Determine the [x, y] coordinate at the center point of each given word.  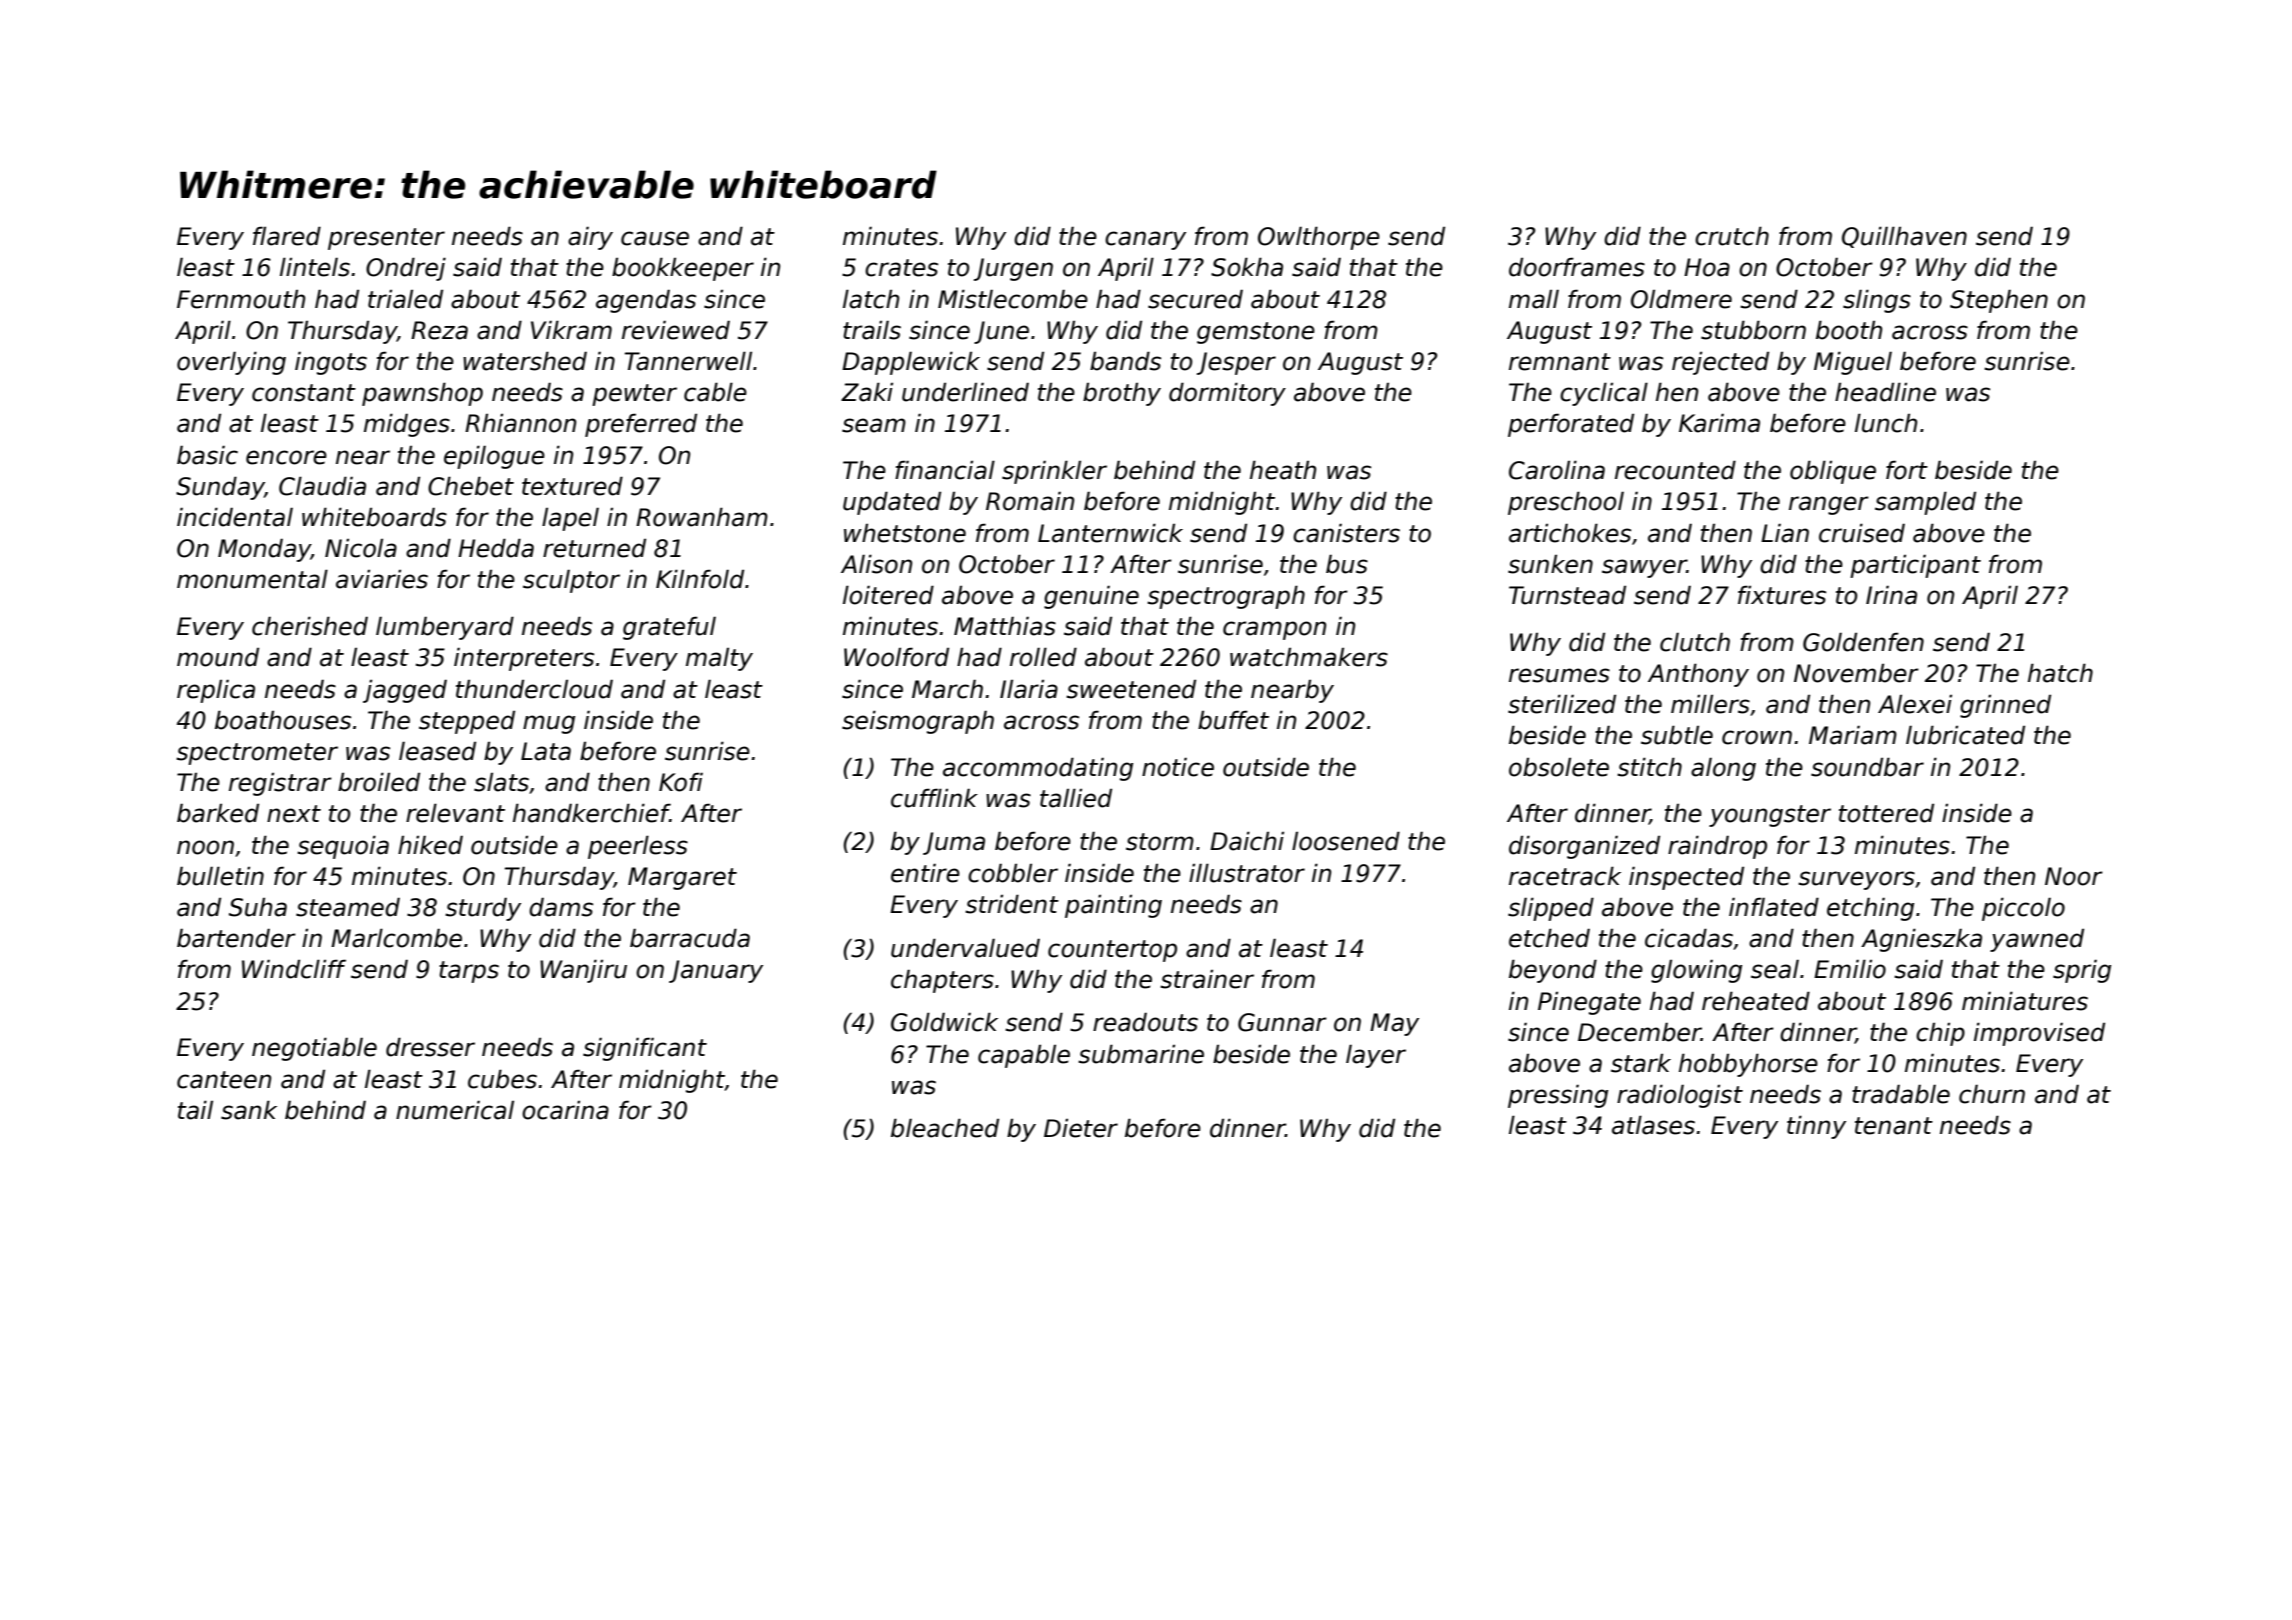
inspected [1686, 878]
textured [572, 486]
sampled [1925, 503]
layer [1376, 1056]
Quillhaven [1904, 237]
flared [287, 236]
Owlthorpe [1319, 238]
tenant [1894, 1126]
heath [1283, 470]
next [294, 814]
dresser [430, 1047]
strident [1012, 904]
